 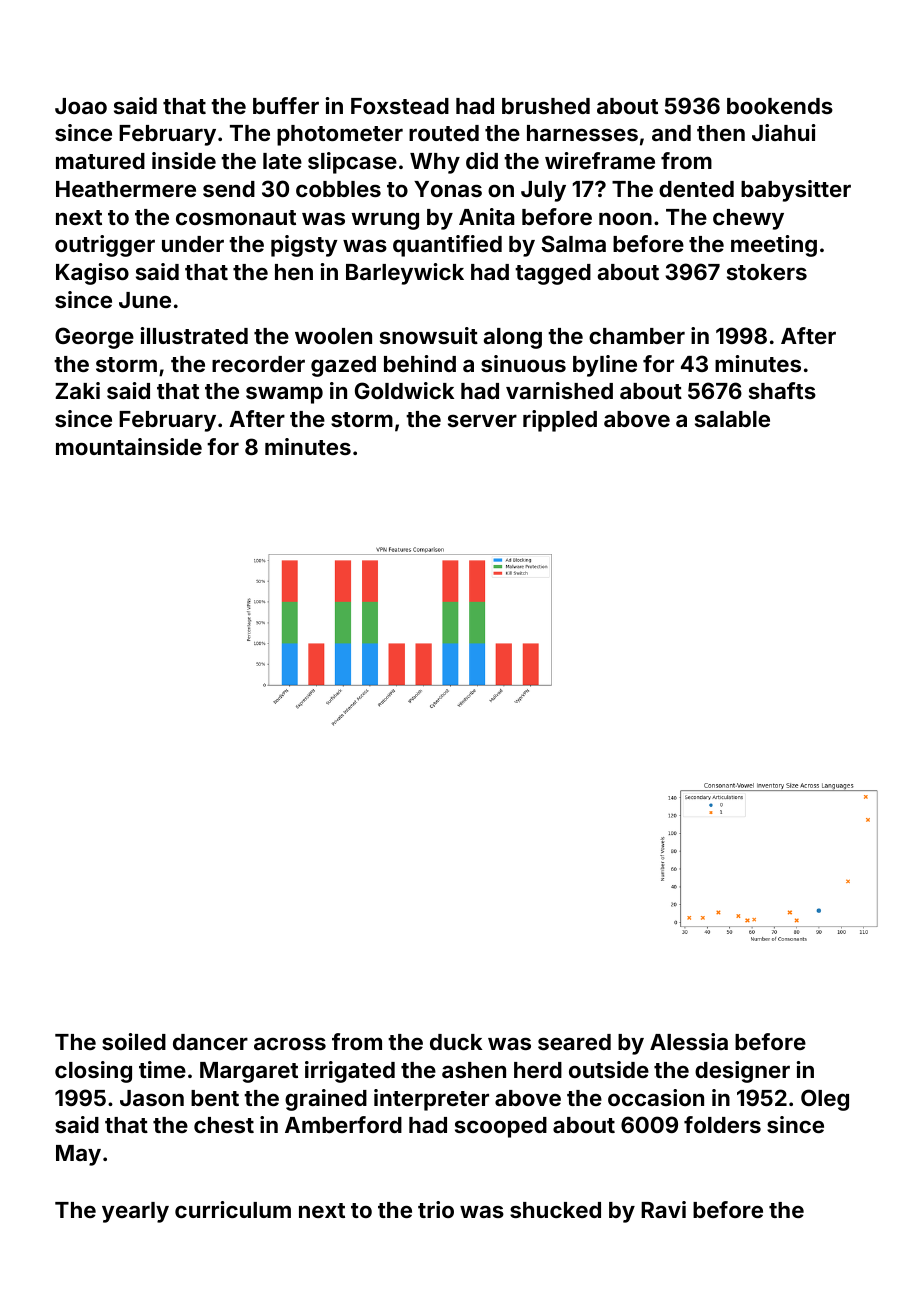 What do you see at coordinates (436, 1209) in the document?
I see `trio` at bounding box center [436, 1209].
